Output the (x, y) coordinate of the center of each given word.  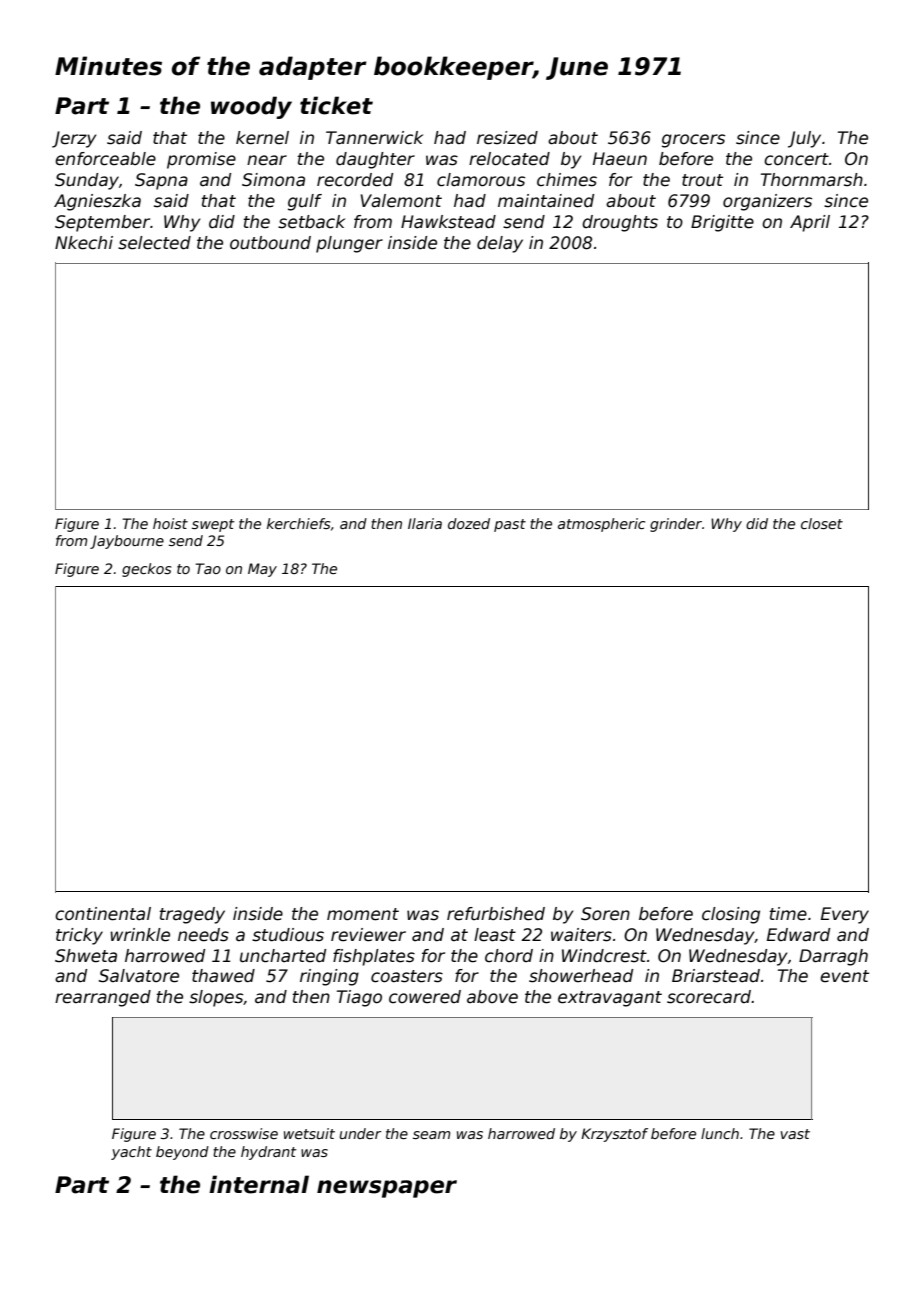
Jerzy (74, 139)
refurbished (496, 914)
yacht (131, 1153)
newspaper (387, 1189)
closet (822, 523)
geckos (146, 570)
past (510, 525)
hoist (170, 523)
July (804, 139)
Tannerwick (374, 138)
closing (731, 915)
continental (103, 914)
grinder (676, 525)
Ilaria (425, 523)
